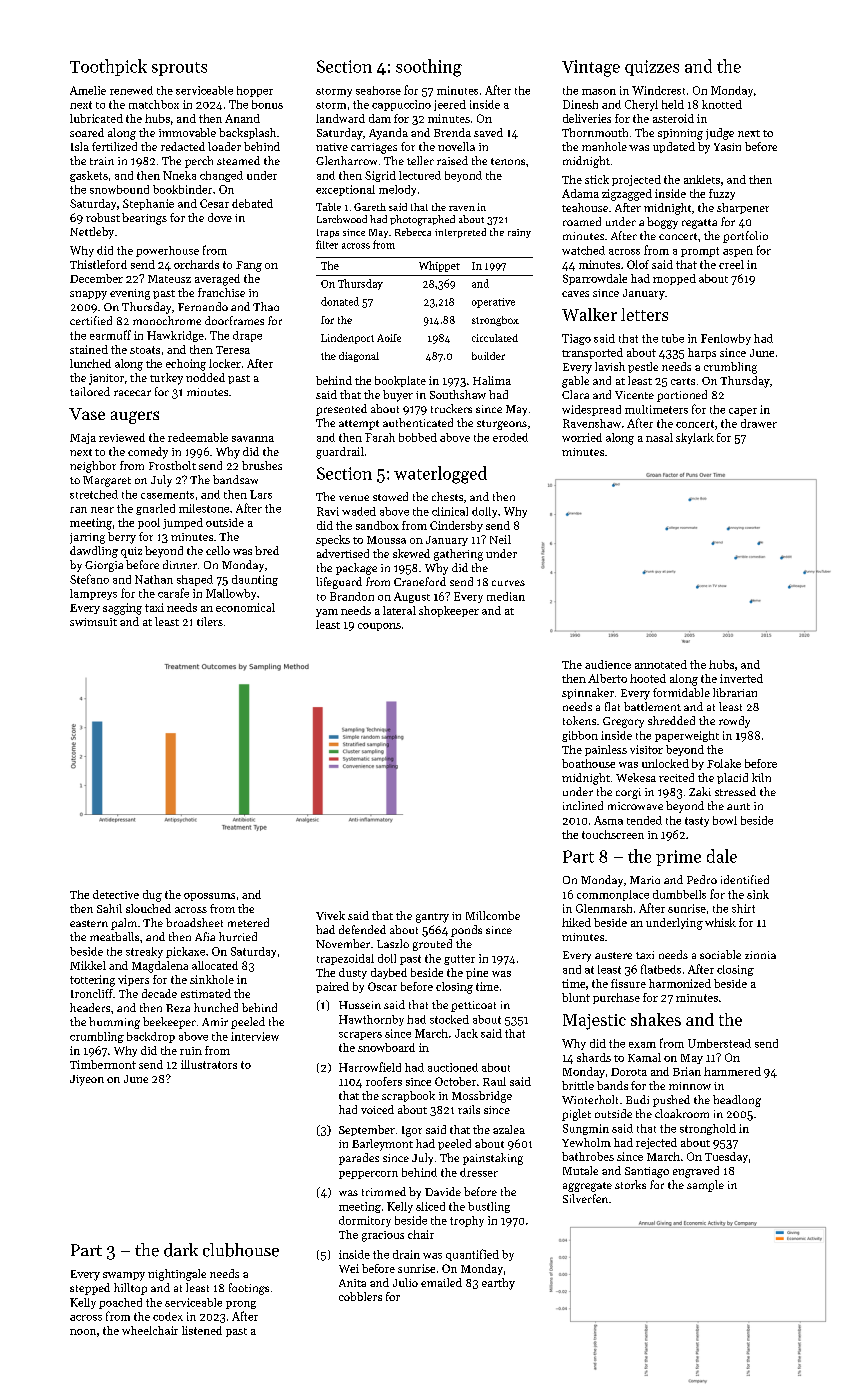 This screenshot has width=849, height=1400. Describe the element at coordinates (759, 423) in the screenshot. I see `drawer` at that location.
